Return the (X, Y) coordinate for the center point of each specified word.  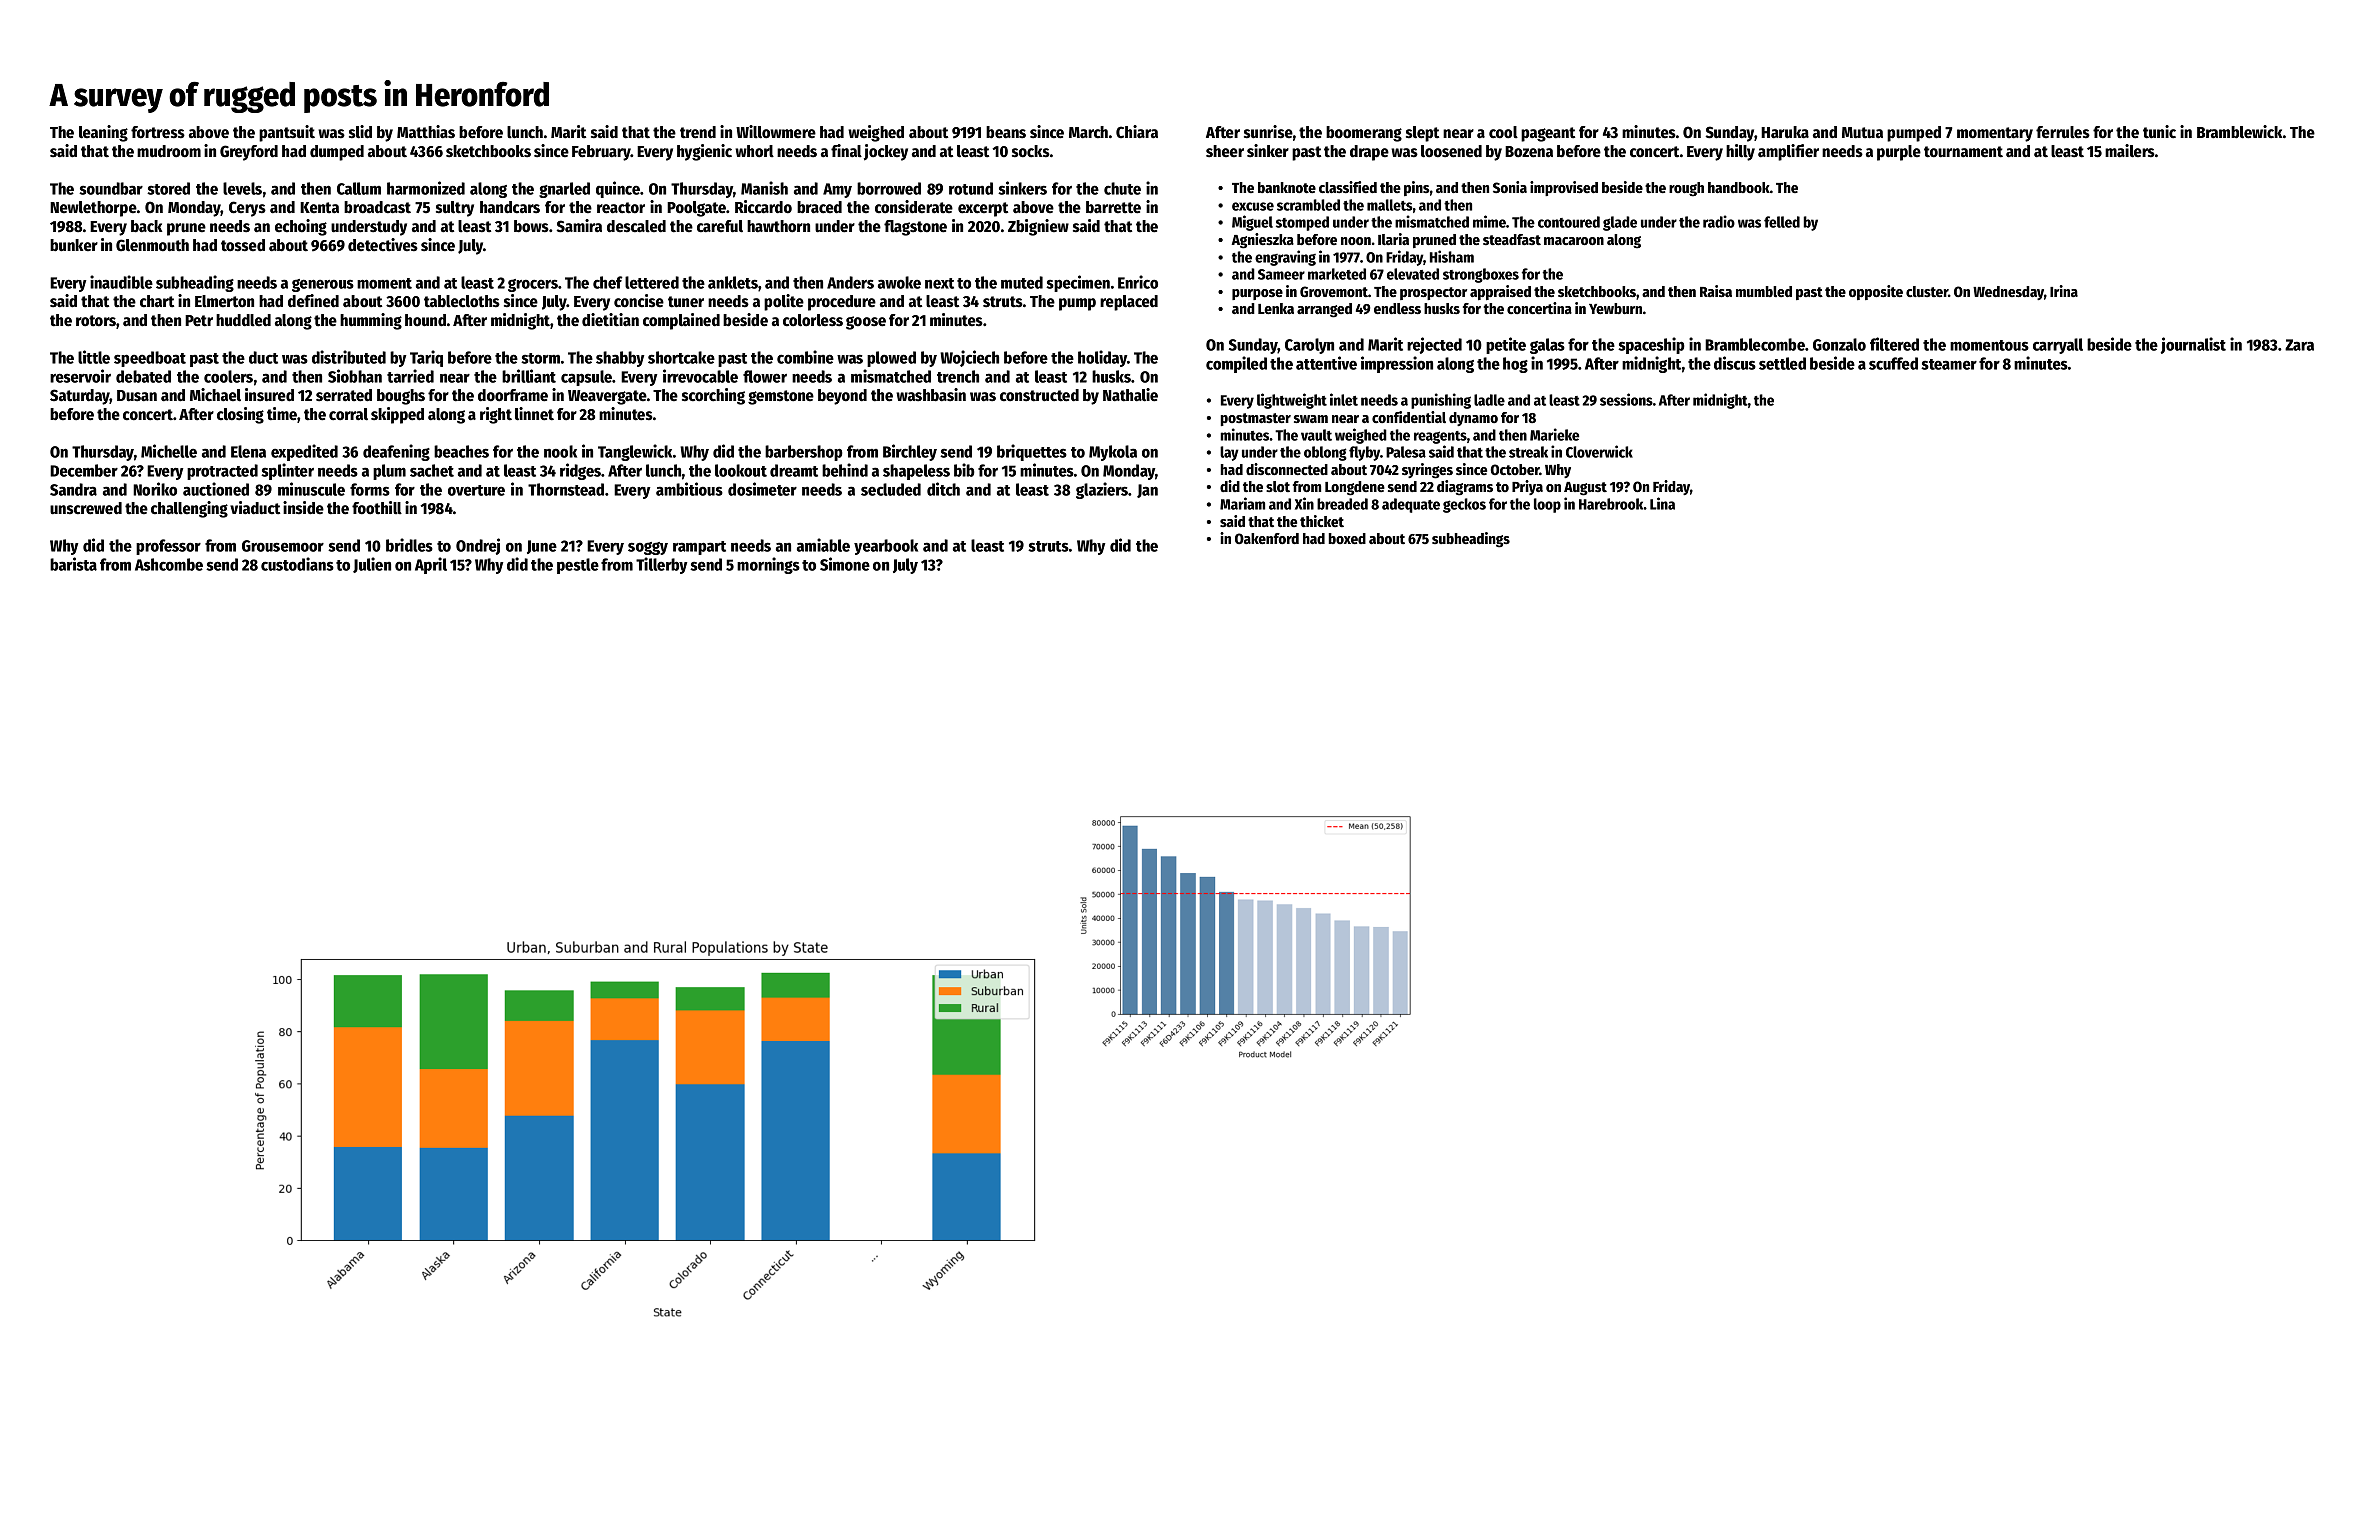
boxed (1347, 538)
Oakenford (1267, 538)
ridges (580, 471)
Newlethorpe (93, 209)
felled (1782, 222)
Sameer (1281, 274)
